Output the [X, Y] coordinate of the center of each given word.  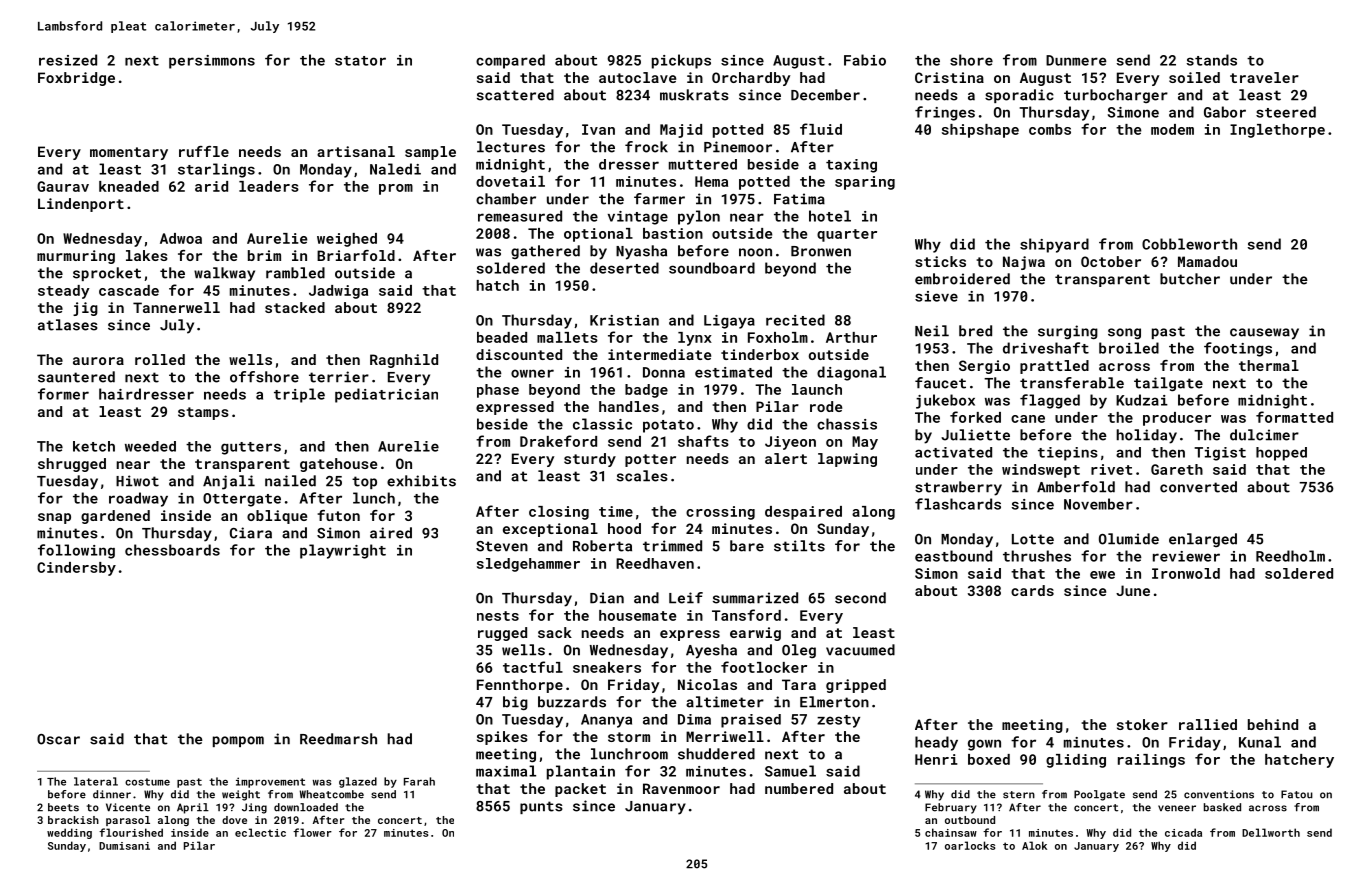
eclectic [260, 832]
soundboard [712, 268]
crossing [720, 513]
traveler [1264, 77]
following [76, 551]
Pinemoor [738, 147]
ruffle [204, 151]
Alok [1034, 845]
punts [541, 807]
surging [1068, 332]
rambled [295, 273]
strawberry [958, 488]
